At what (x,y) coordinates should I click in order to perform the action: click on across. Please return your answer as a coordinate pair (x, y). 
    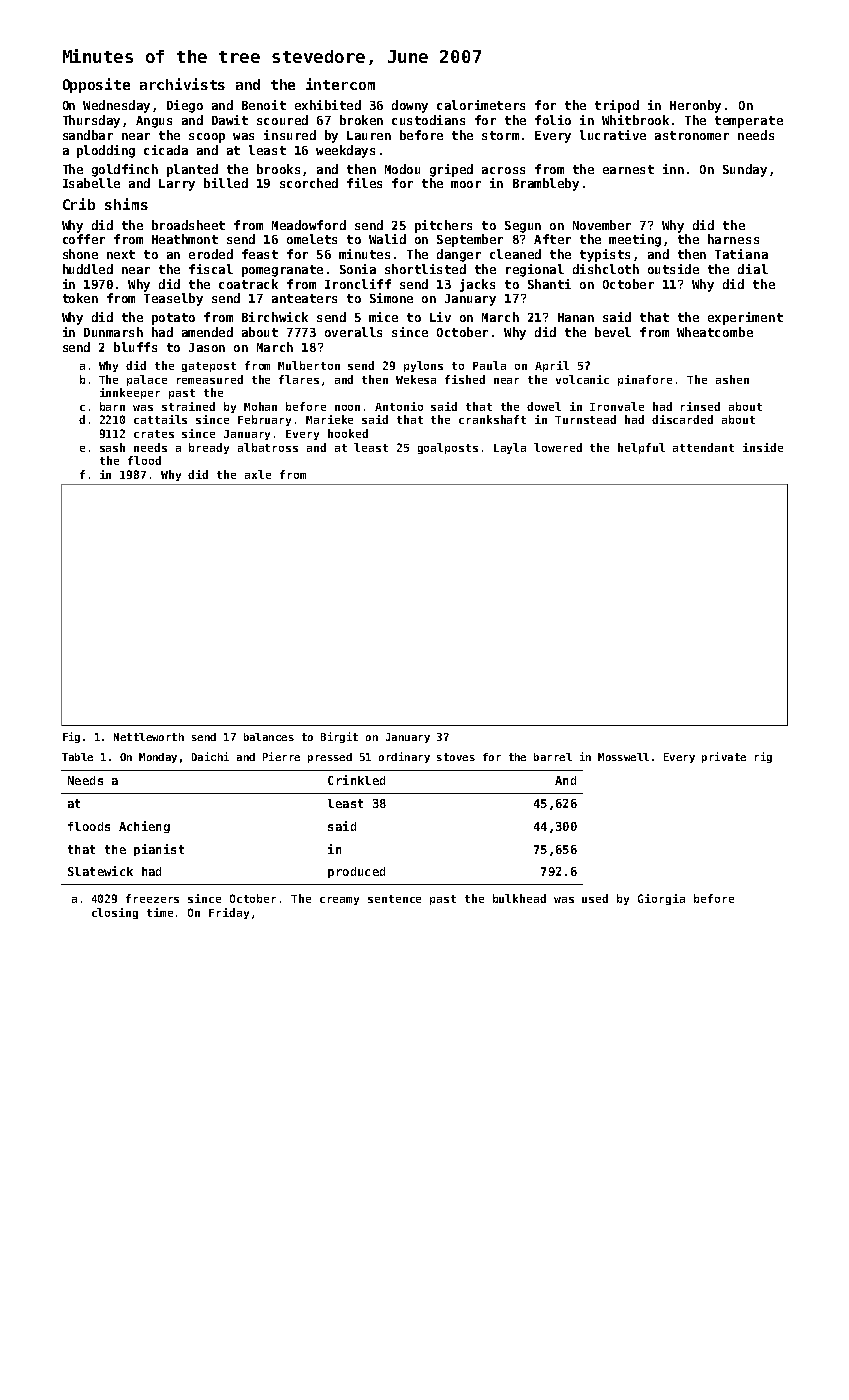
    Looking at the image, I should click on (503, 170).
